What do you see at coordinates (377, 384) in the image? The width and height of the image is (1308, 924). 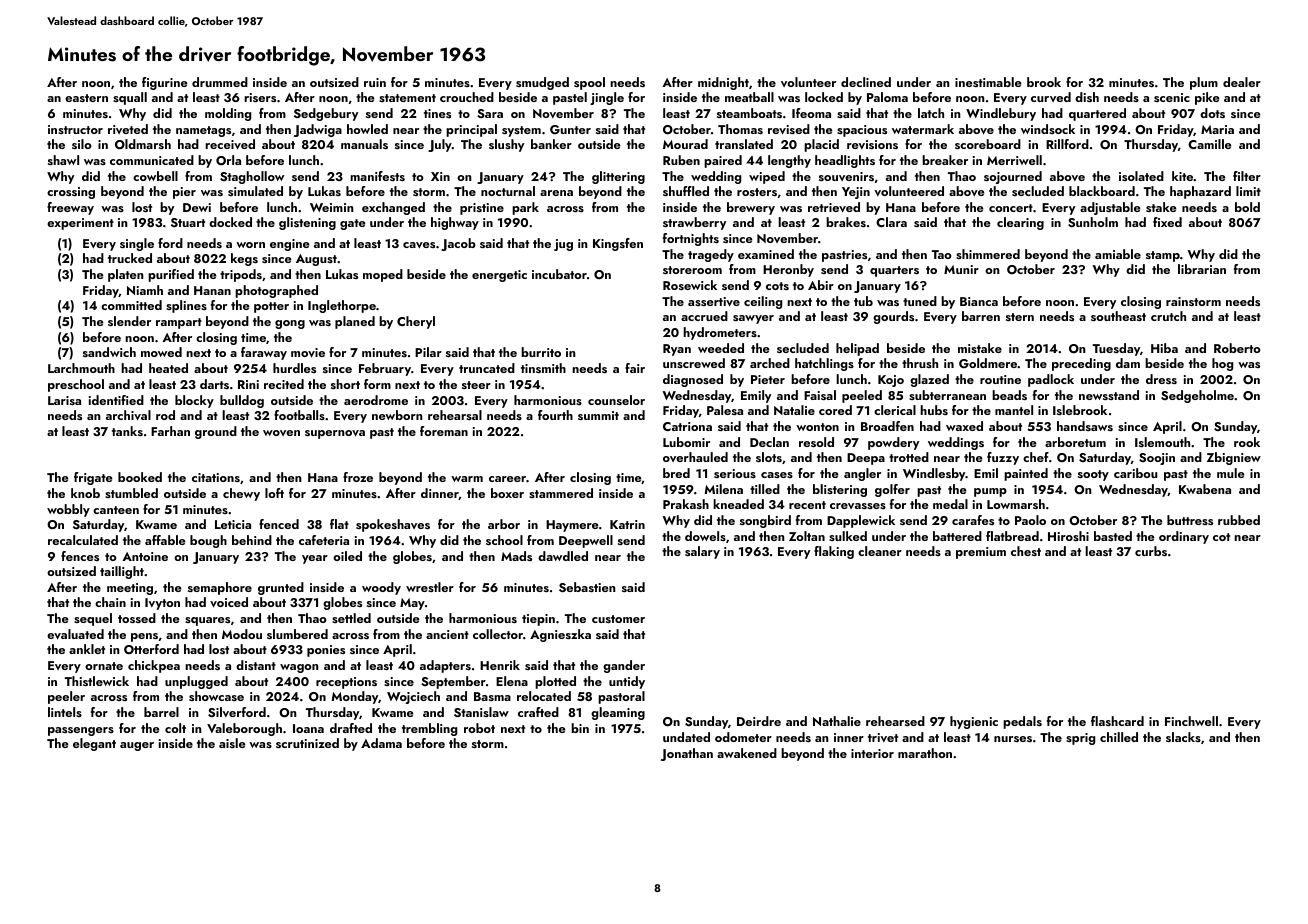 I see `form` at bounding box center [377, 384].
